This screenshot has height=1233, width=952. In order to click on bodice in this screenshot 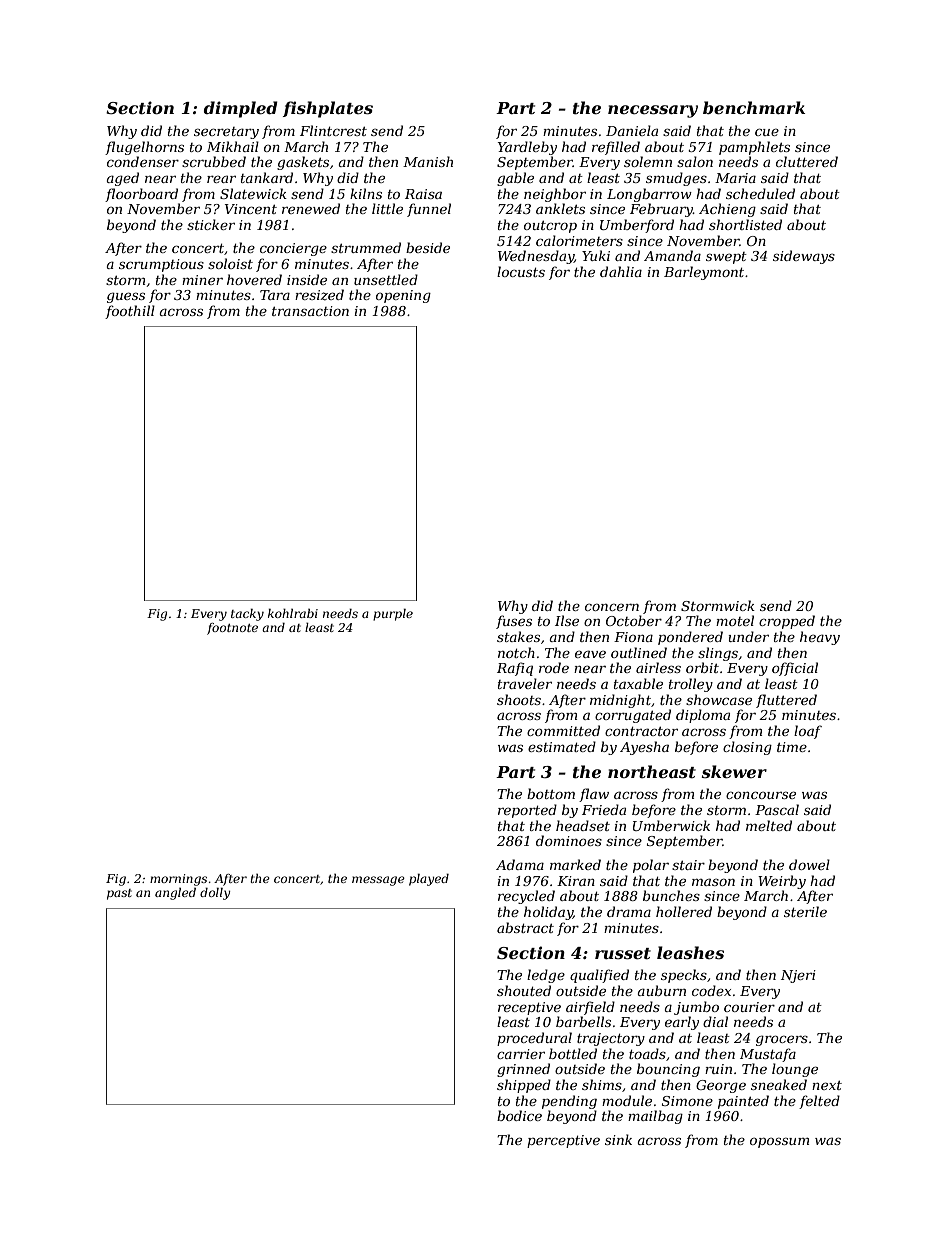, I will do `click(519, 1115)`.
